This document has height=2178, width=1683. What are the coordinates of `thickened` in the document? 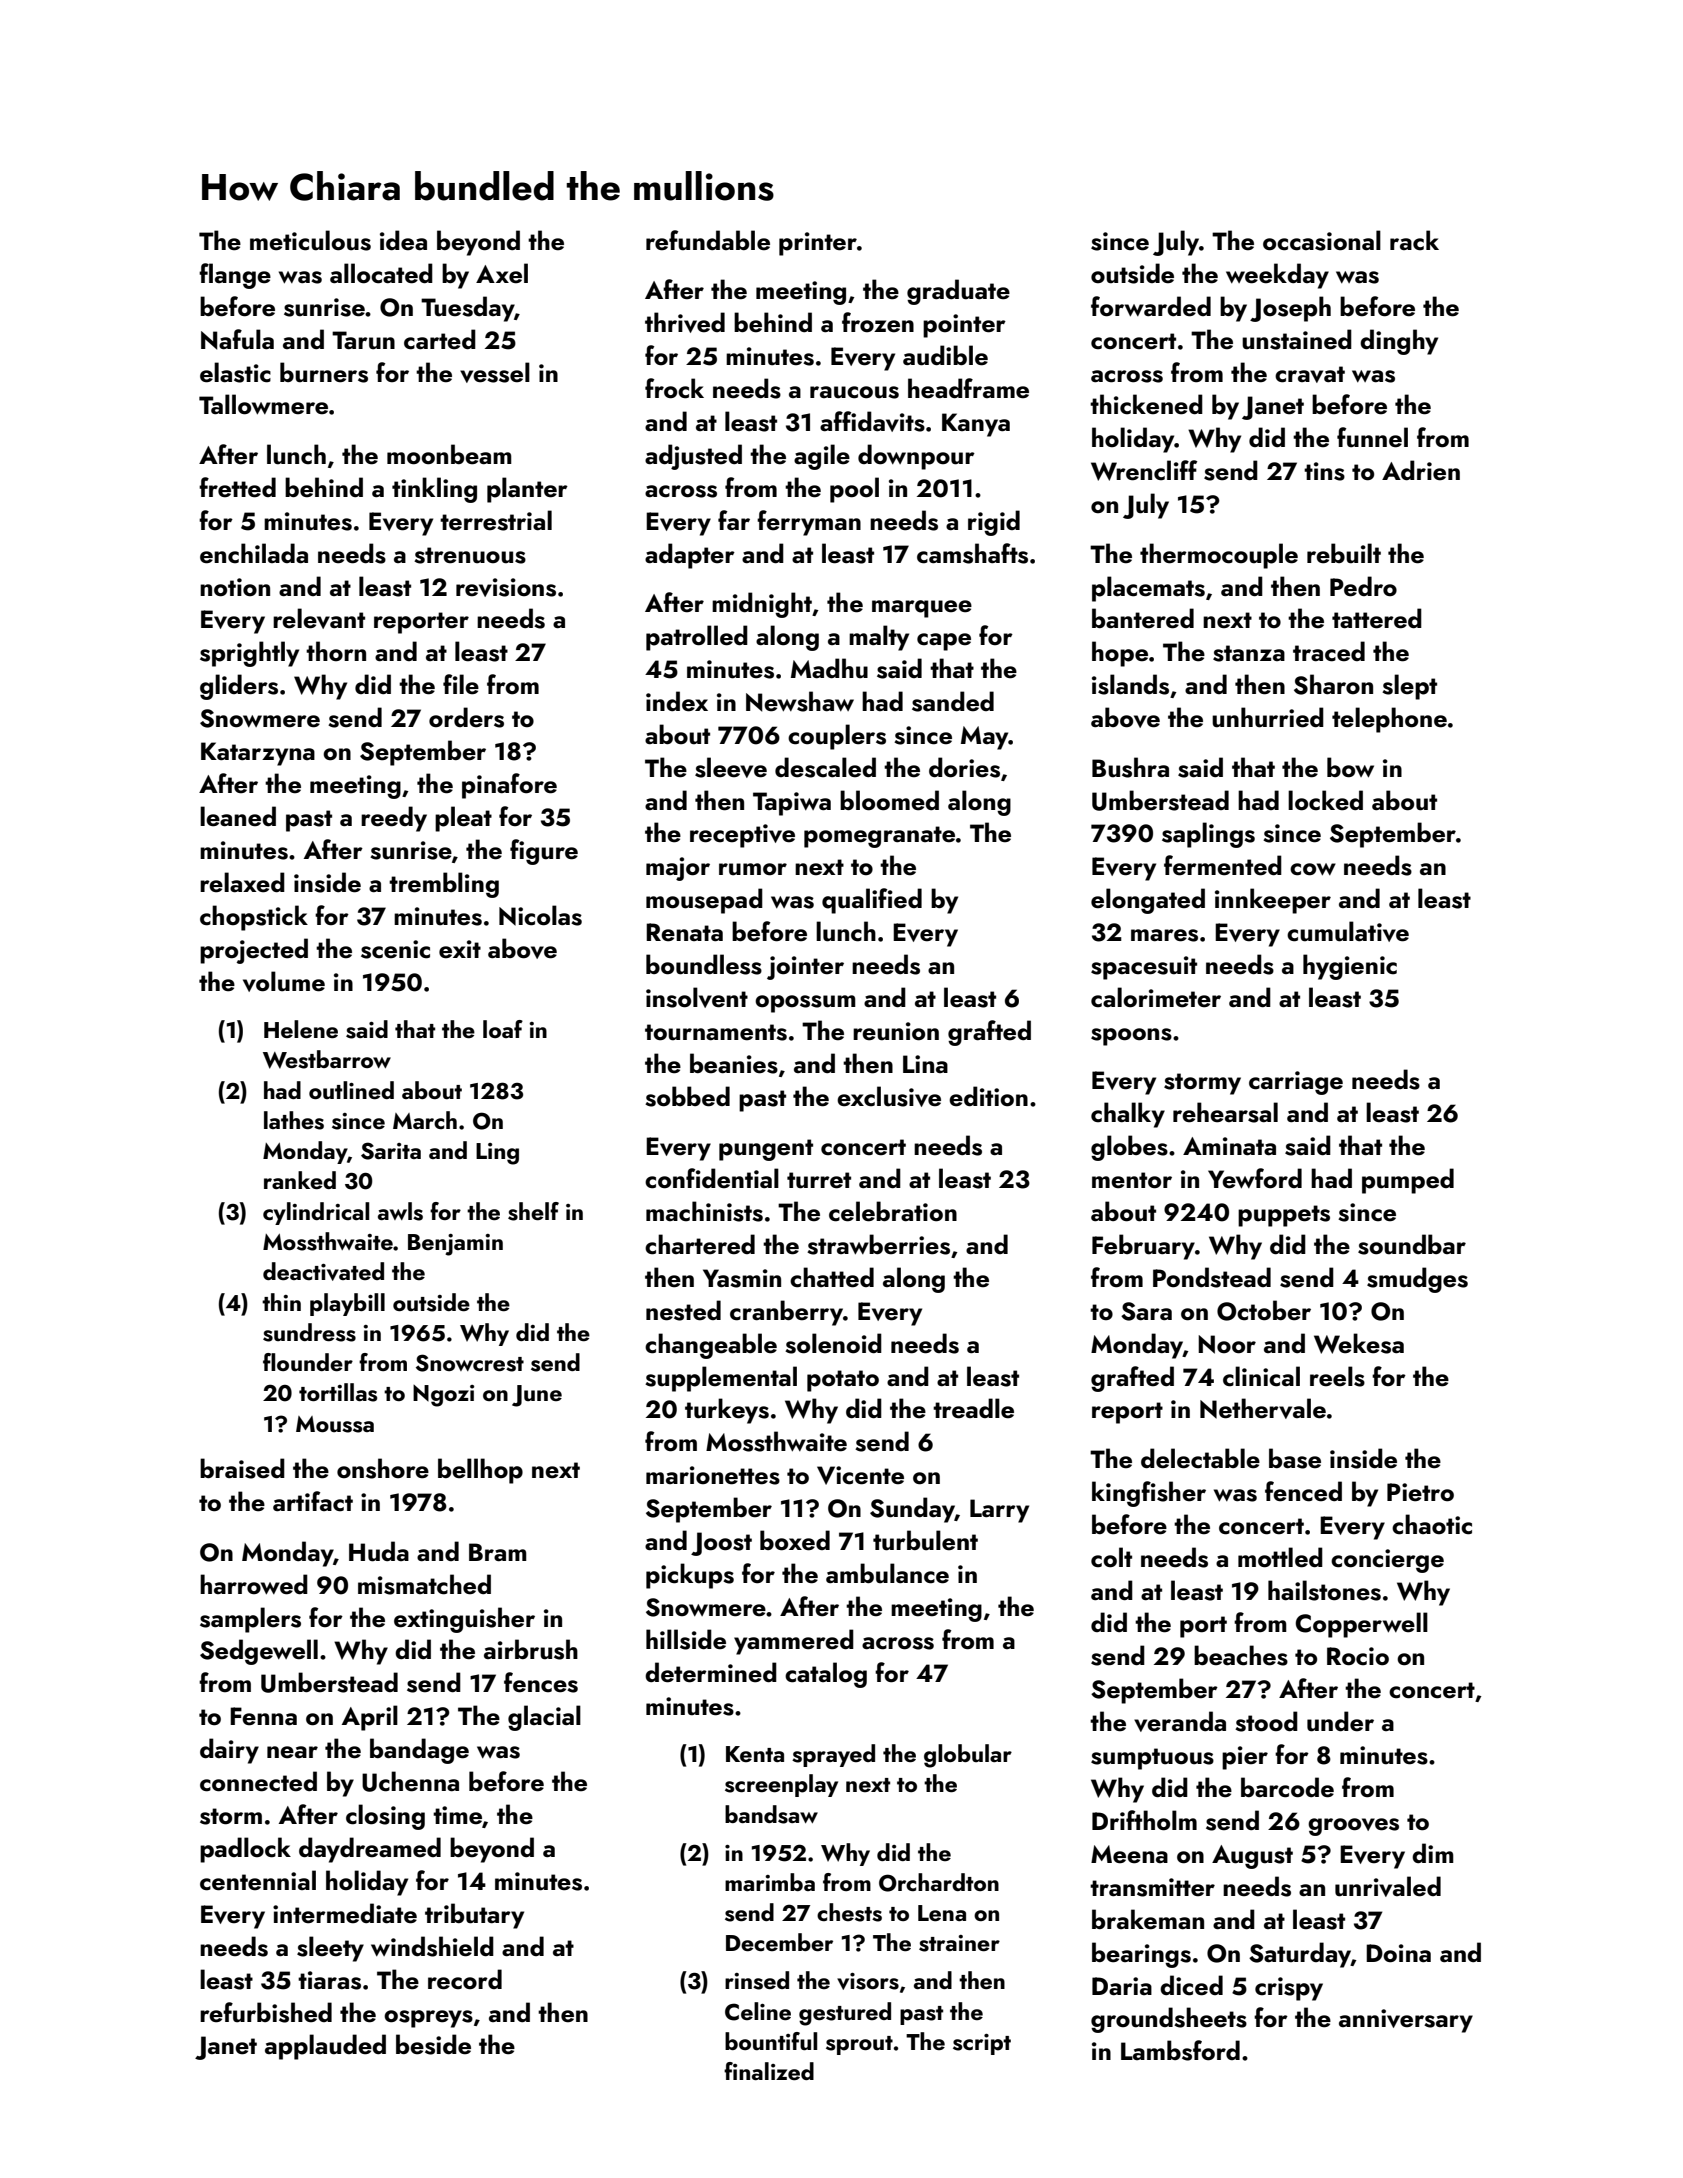 It's located at (1146, 404).
